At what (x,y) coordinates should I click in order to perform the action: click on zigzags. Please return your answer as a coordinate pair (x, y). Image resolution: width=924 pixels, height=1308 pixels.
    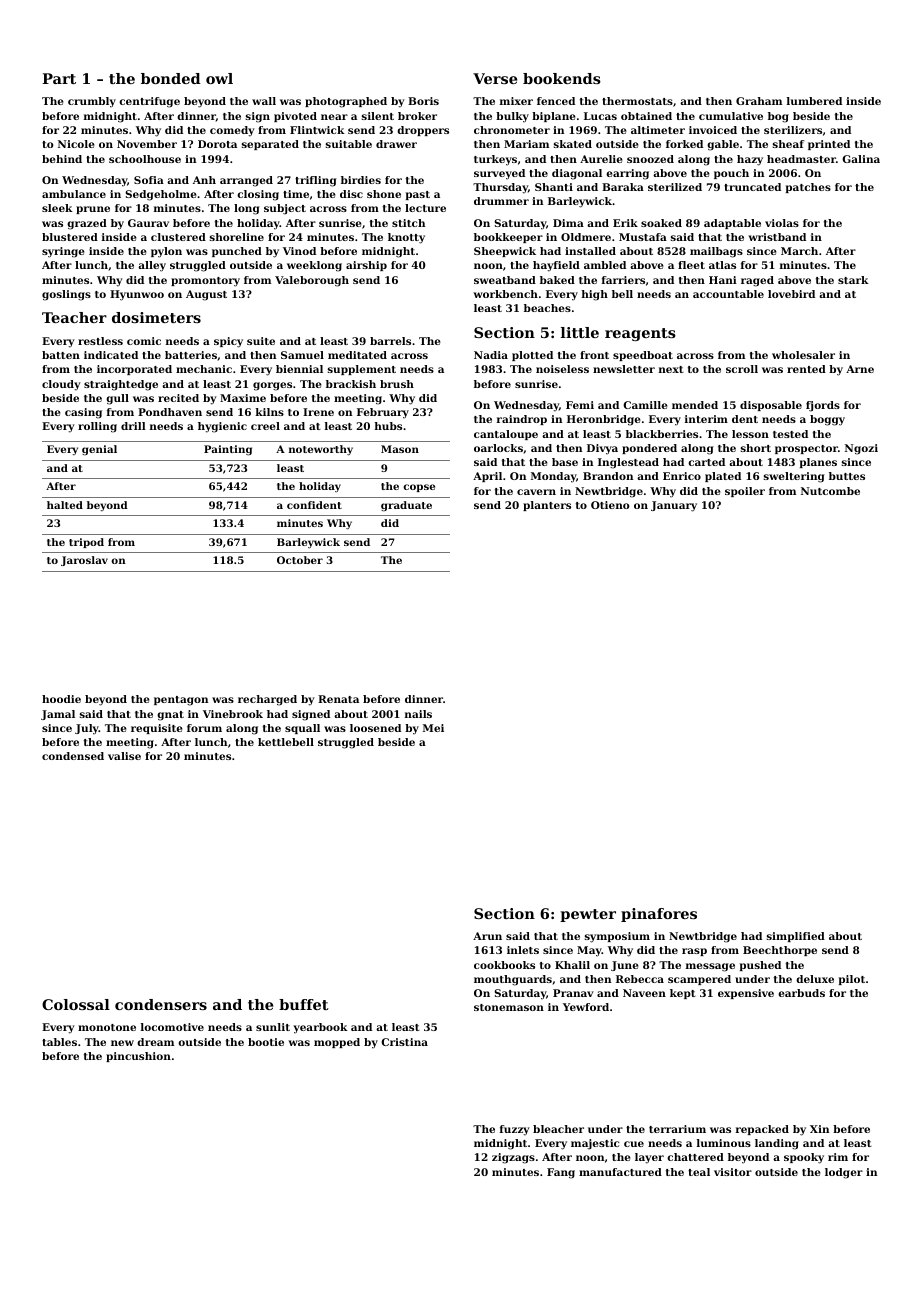
    Looking at the image, I should click on (513, 1158).
